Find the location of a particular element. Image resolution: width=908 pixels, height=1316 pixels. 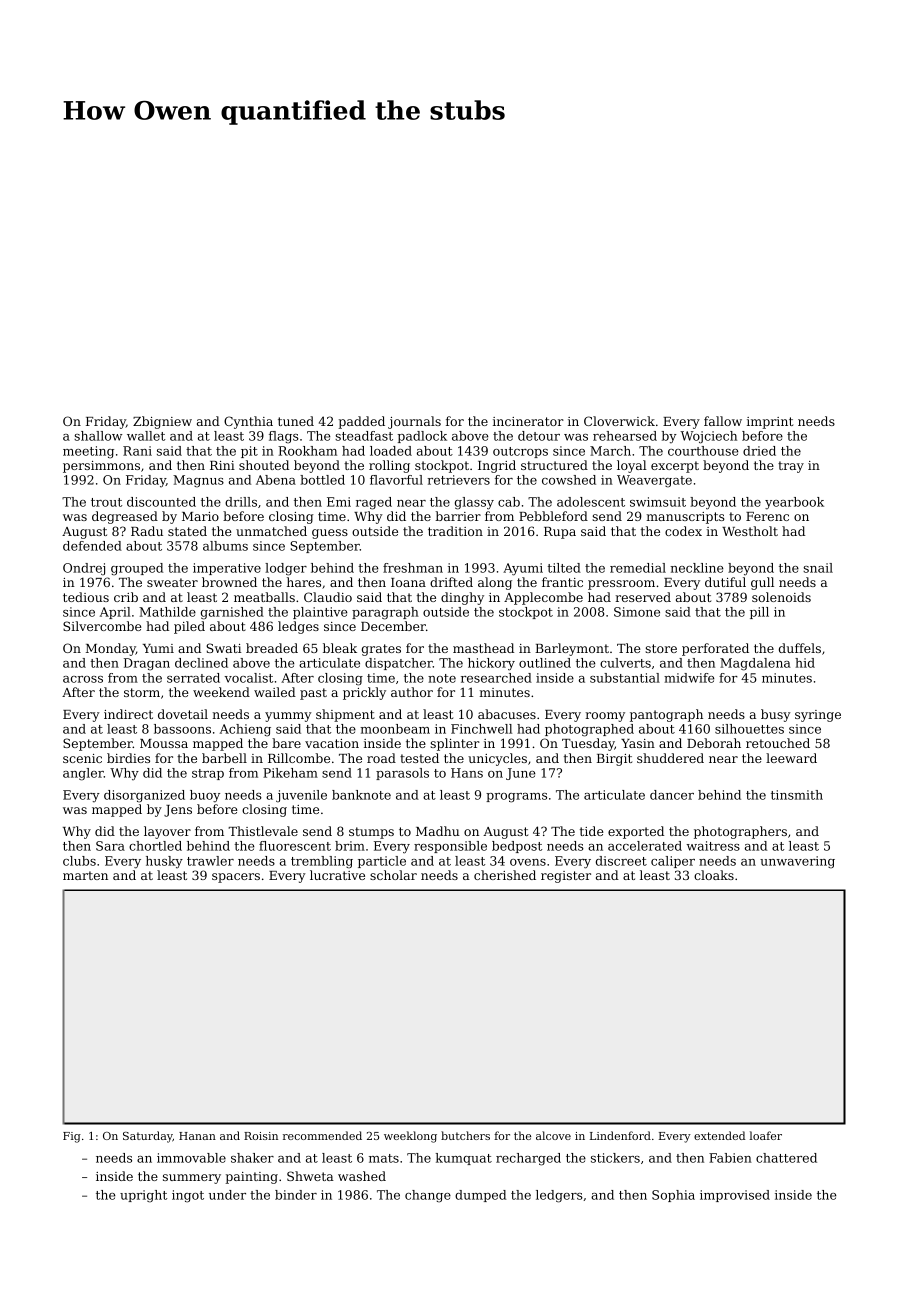

marten is located at coordinates (85, 875).
